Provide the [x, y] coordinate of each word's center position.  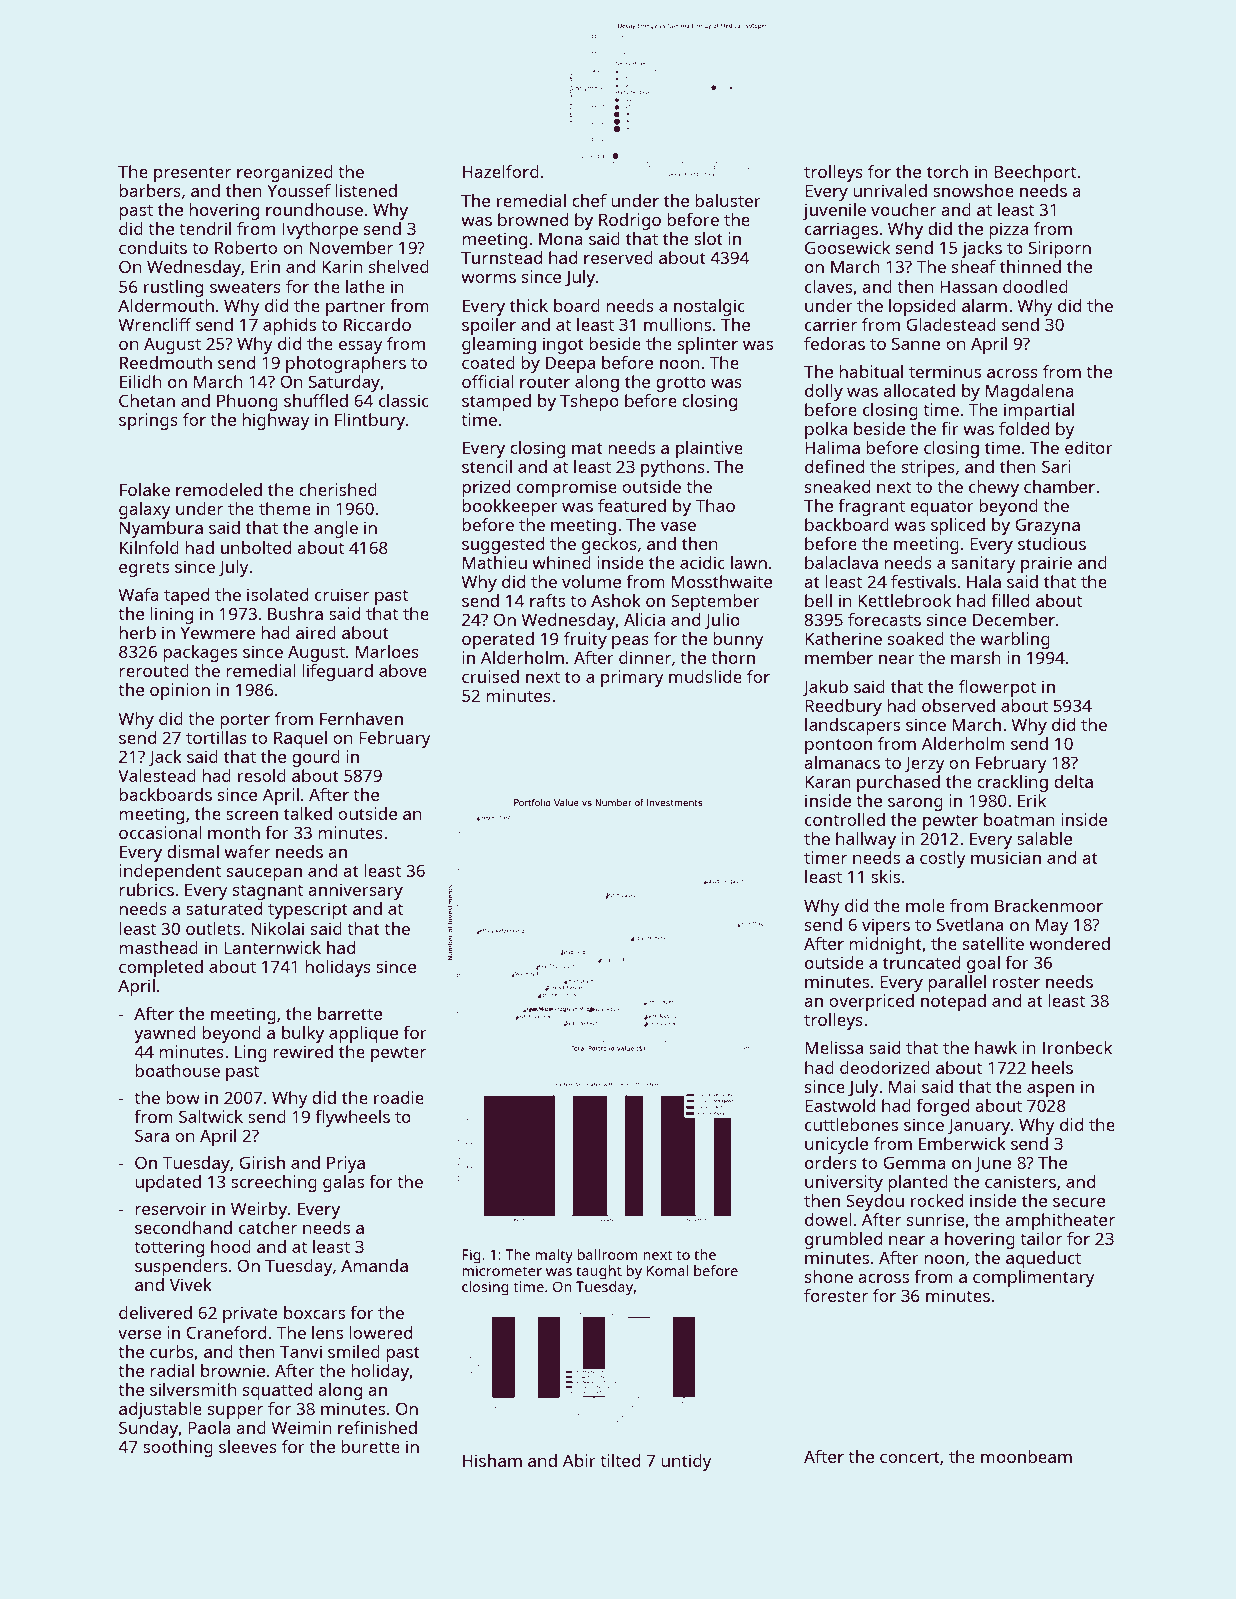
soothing [178, 1448]
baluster [728, 200]
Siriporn [1060, 249]
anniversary [355, 891]
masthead [158, 947]
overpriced [871, 1002]
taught [599, 1272]
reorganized [285, 173]
